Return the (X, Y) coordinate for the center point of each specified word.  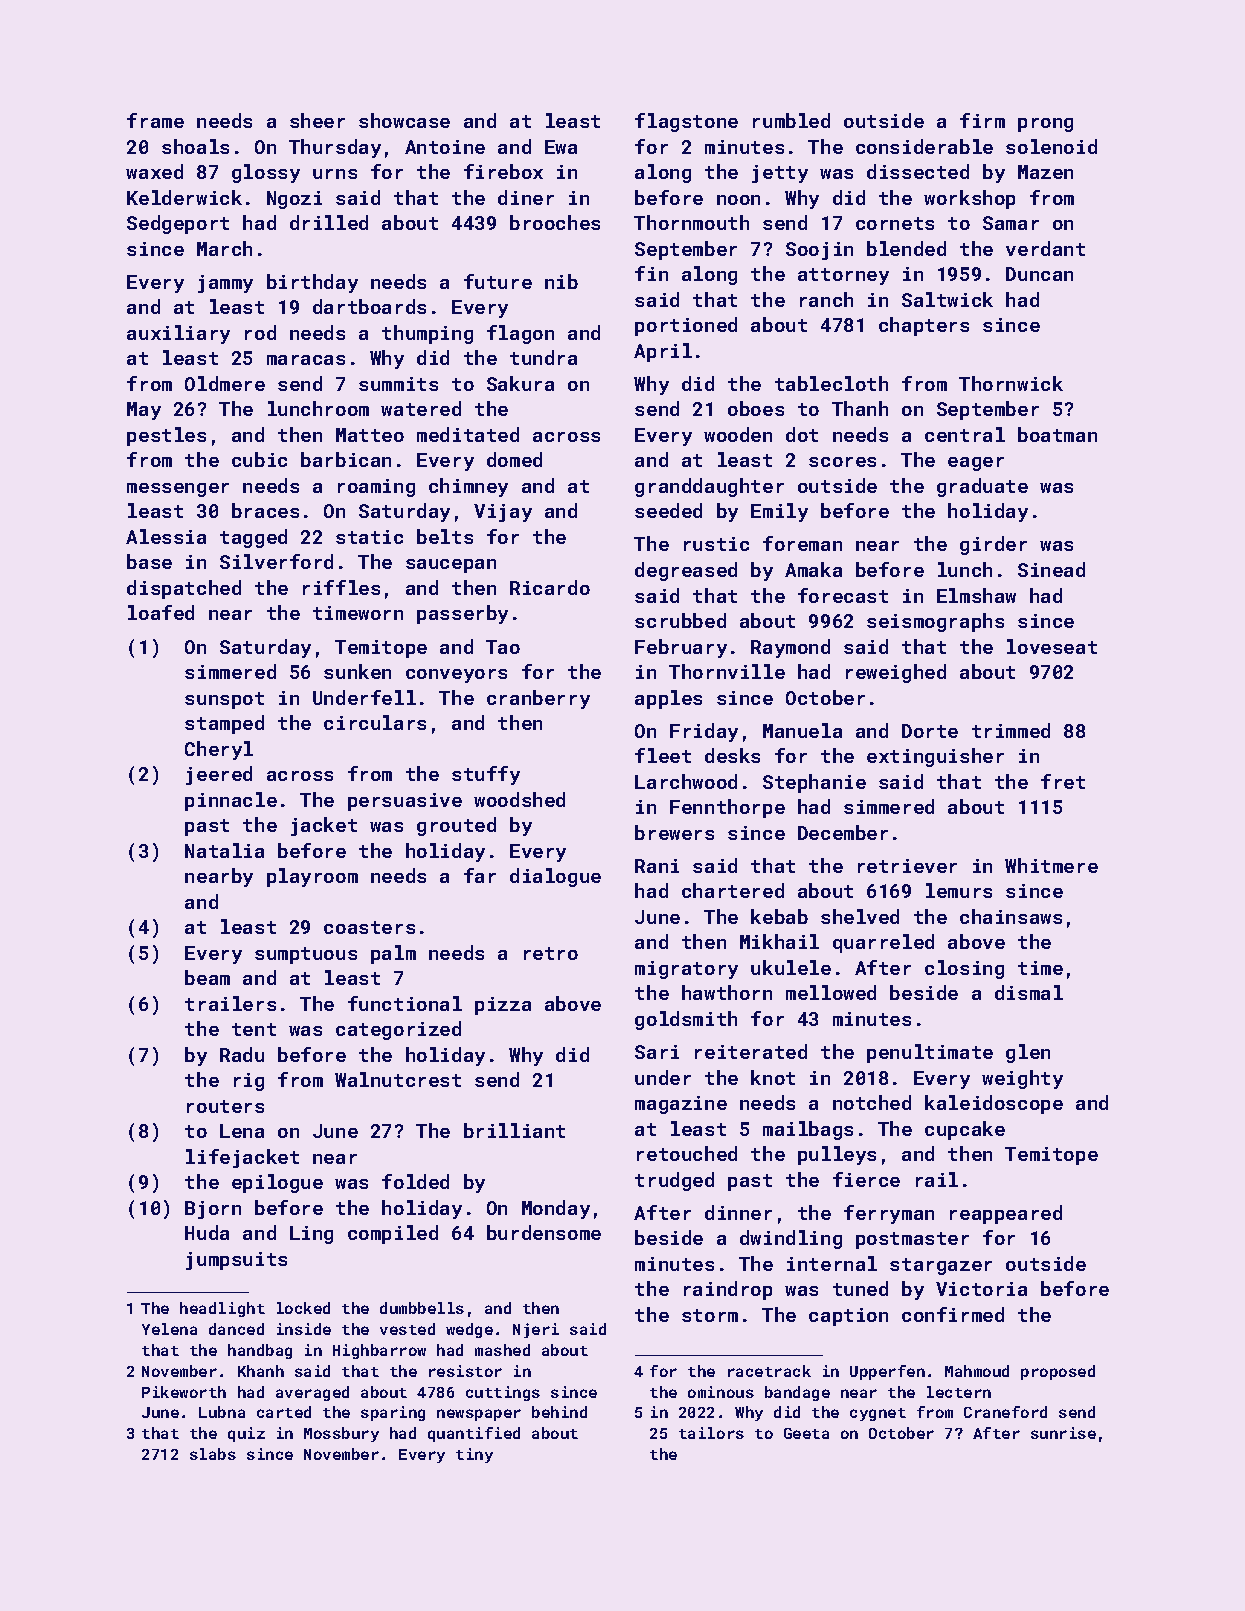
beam (207, 977)
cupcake (965, 1130)
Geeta (806, 1433)
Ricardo (550, 587)
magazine (681, 1105)
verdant (1045, 248)
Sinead (1051, 569)
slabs (213, 1454)
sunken (357, 671)
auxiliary (178, 334)
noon (738, 200)
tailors (711, 1433)
